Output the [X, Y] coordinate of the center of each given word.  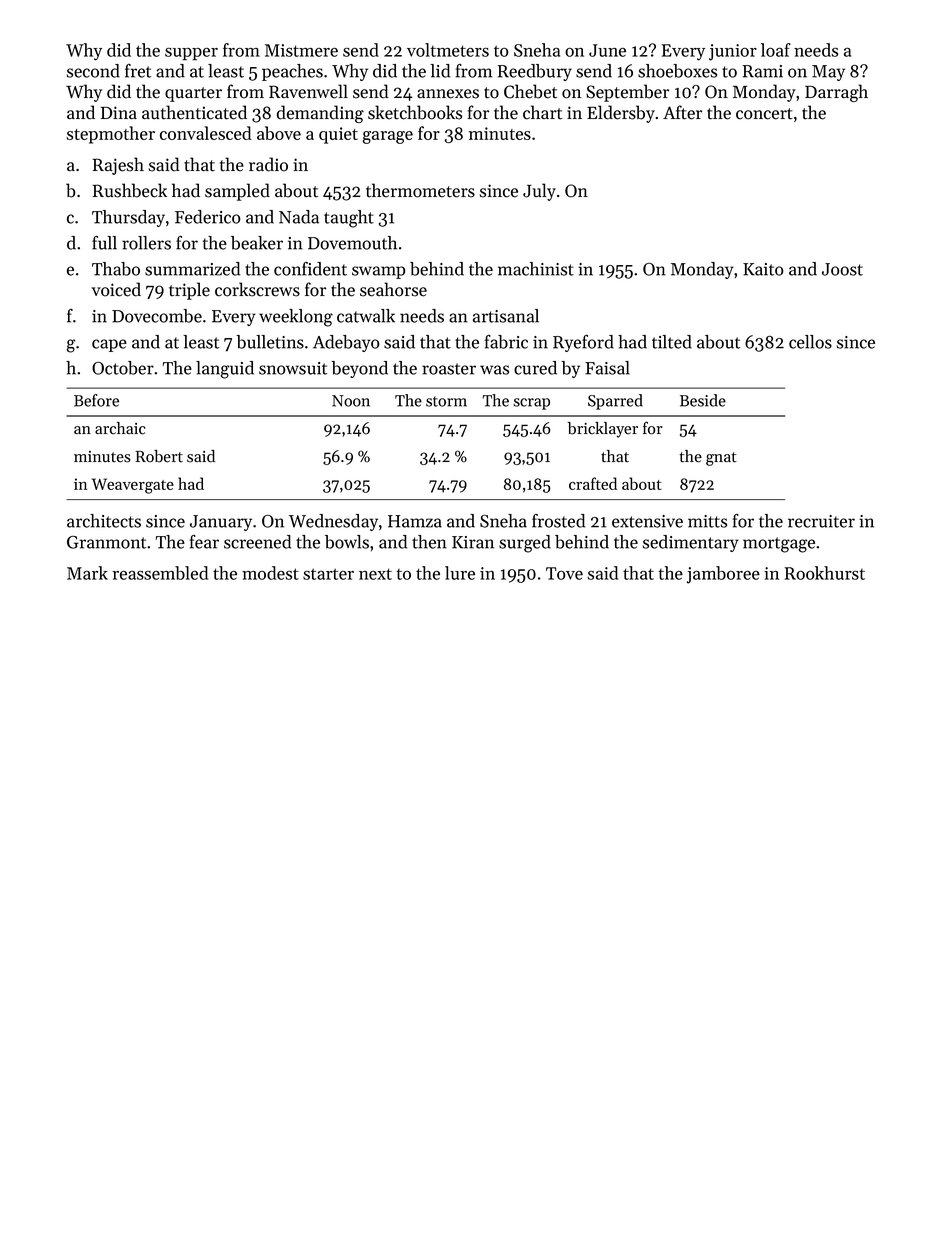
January [221, 523]
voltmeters [448, 50]
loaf [776, 50]
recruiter [821, 521]
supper [191, 53]
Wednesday [333, 522]
